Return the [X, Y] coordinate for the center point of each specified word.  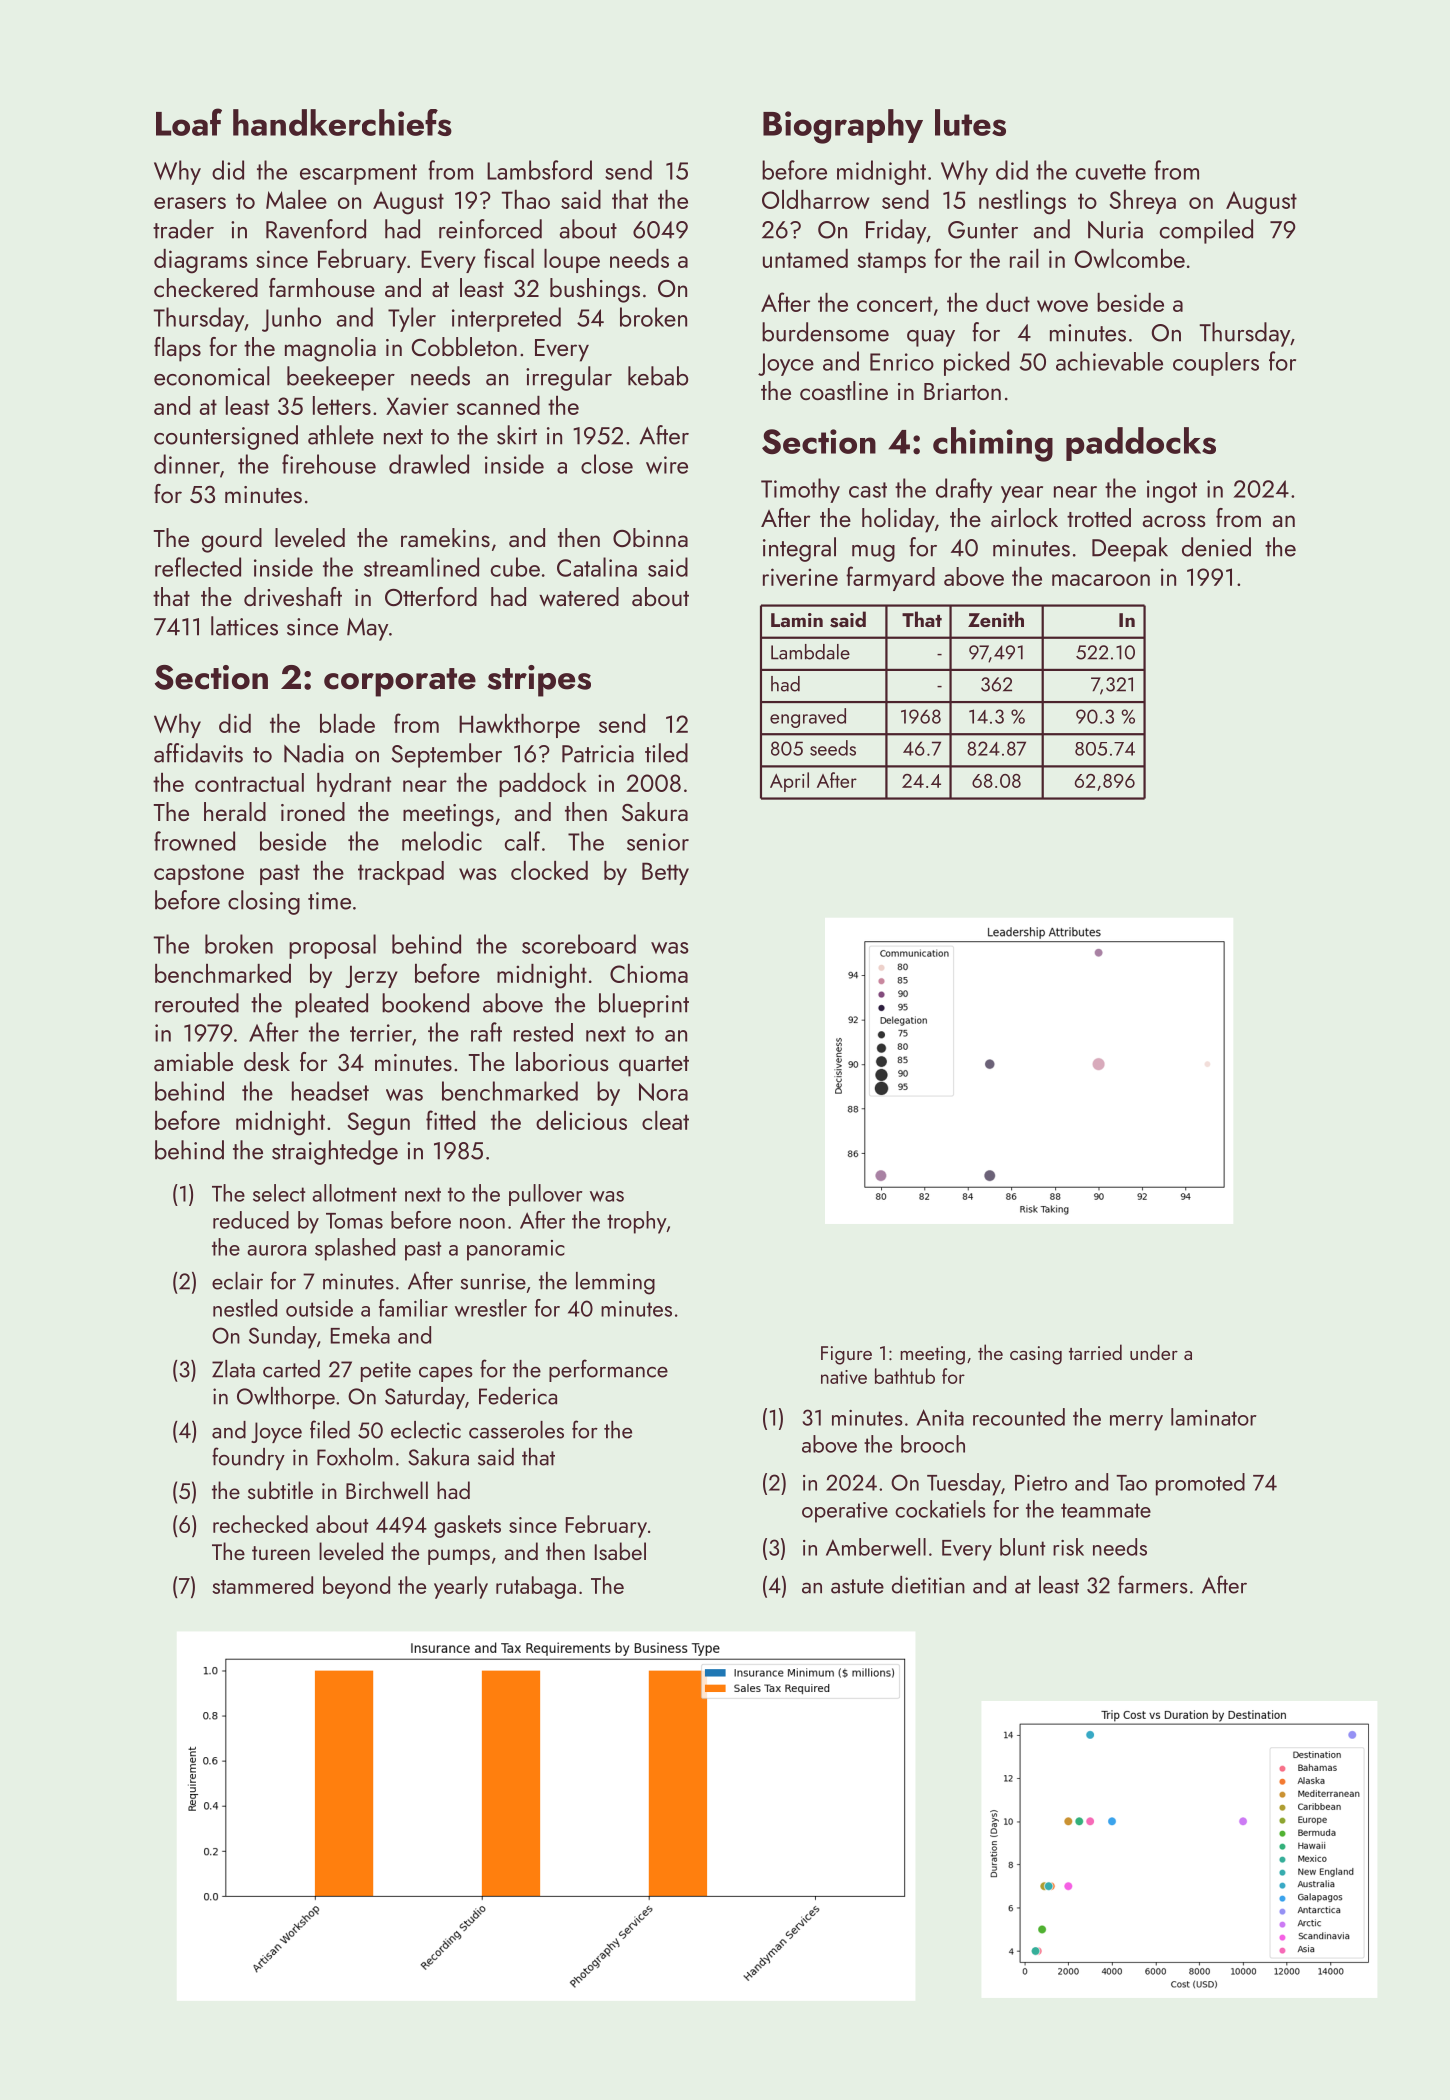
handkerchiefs [342, 122]
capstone [199, 874]
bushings [595, 290]
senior [658, 842]
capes [446, 1374]
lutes [970, 122]
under [1154, 1352]
